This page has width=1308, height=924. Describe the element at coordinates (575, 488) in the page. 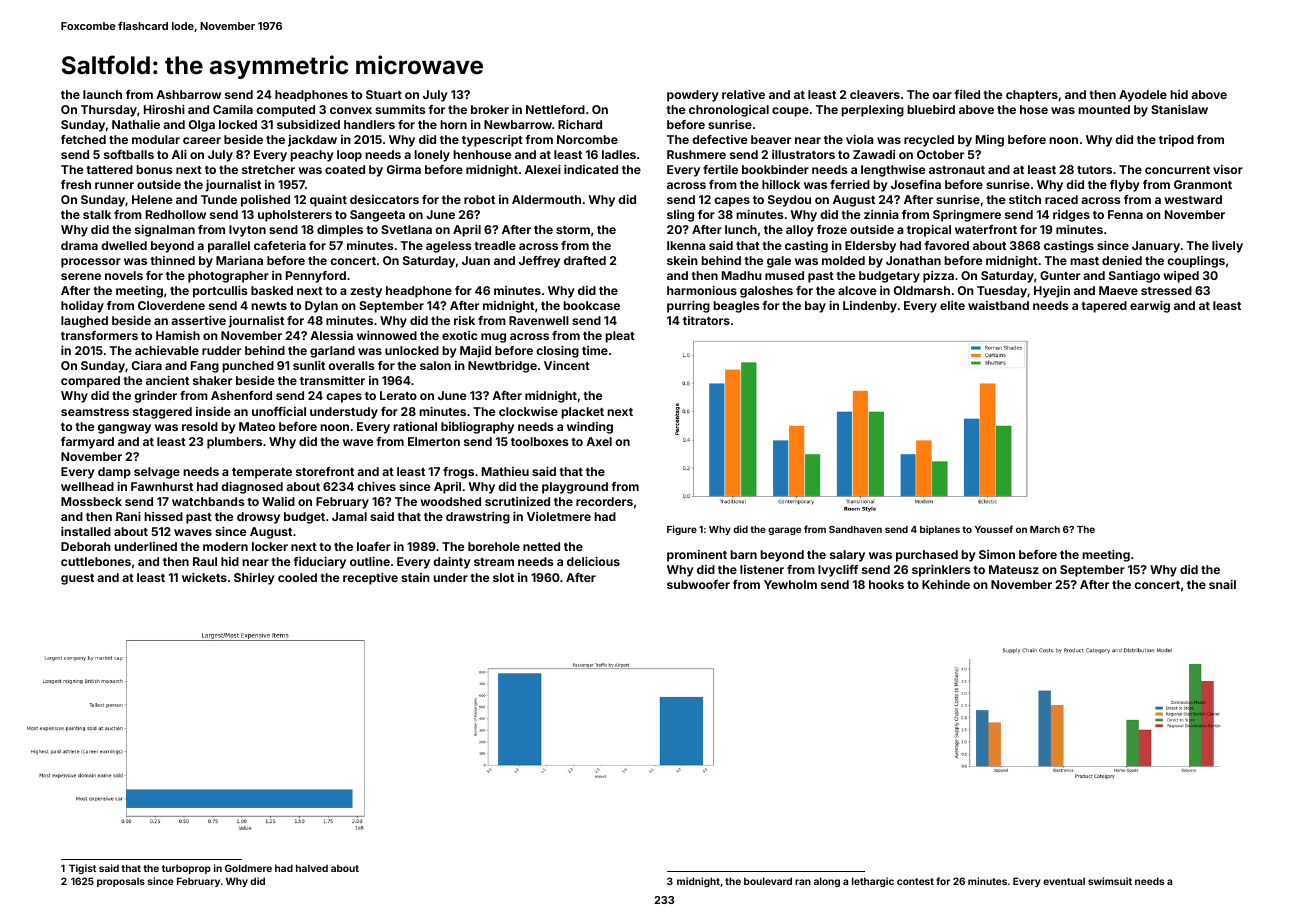

I see `playground` at that location.
